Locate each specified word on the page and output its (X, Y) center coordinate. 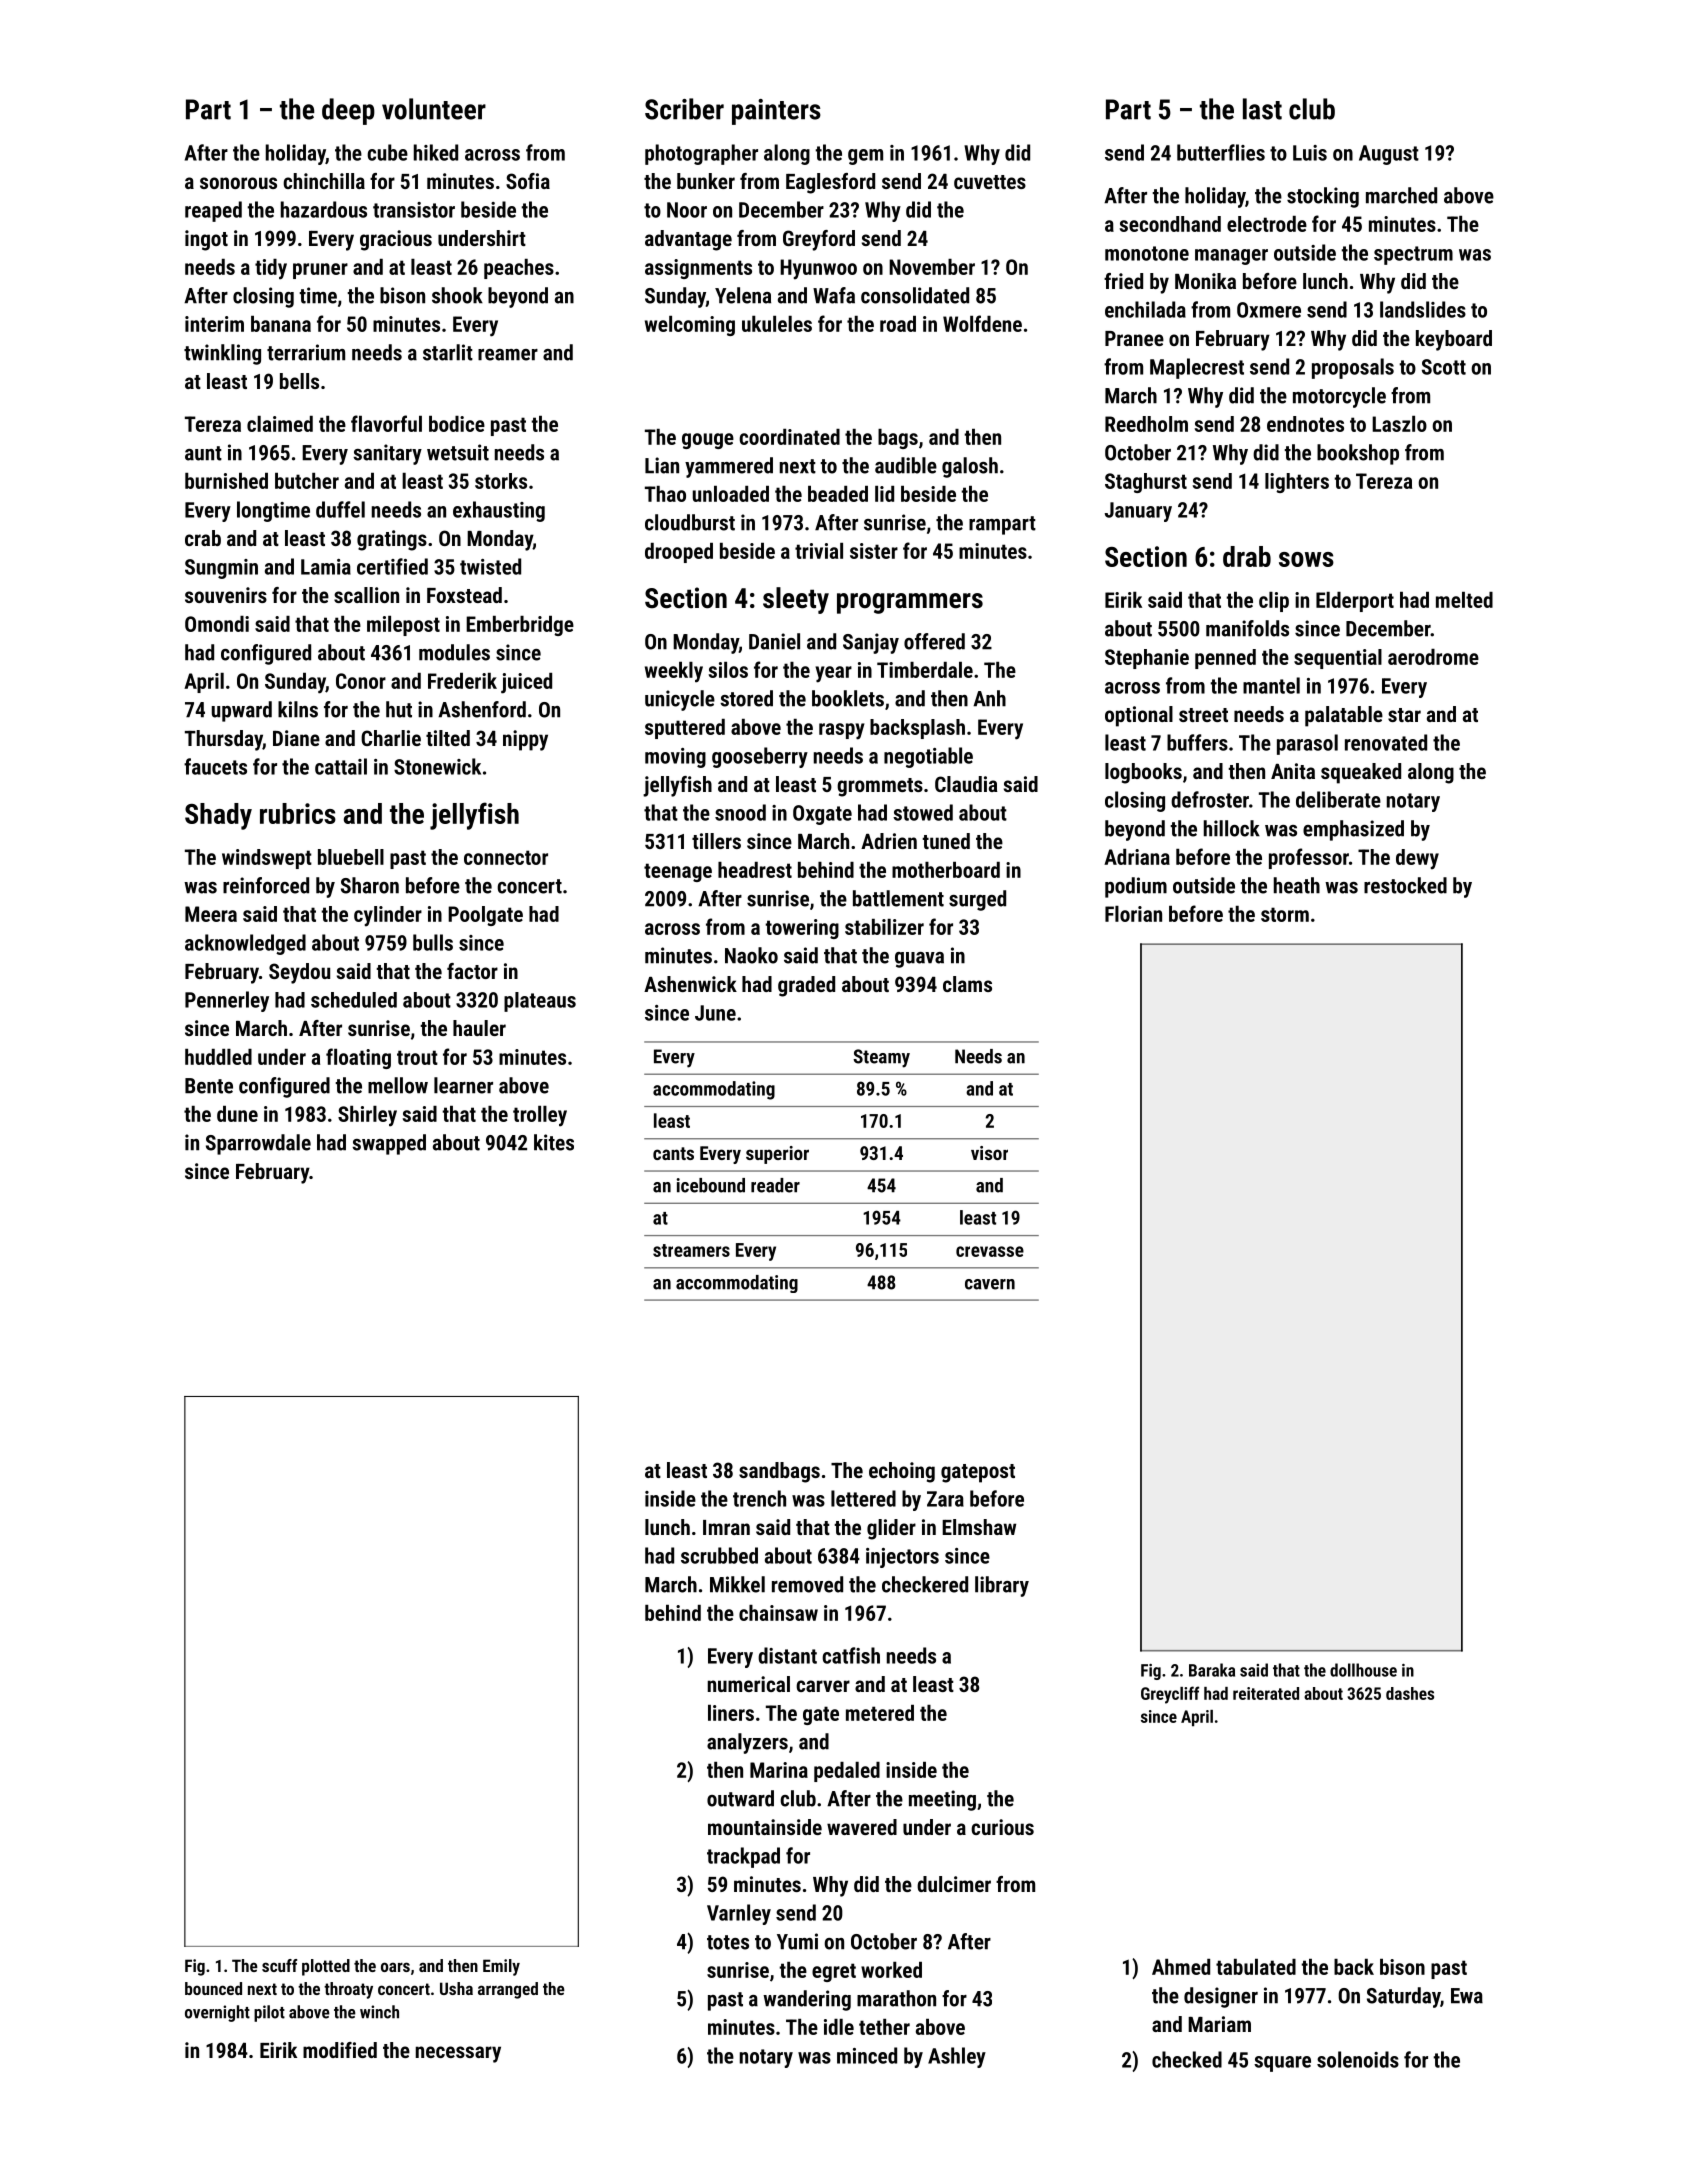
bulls (433, 942)
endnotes (1305, 424)
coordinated (789, 437)
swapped (389, 1144)
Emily (501, 1967)
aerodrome (1433, 657)
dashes (1410, 1693)
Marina (779, 1770)
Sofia (528, 181)
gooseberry (760, 757)
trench (759, 1498)
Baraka (1212, 1670)
